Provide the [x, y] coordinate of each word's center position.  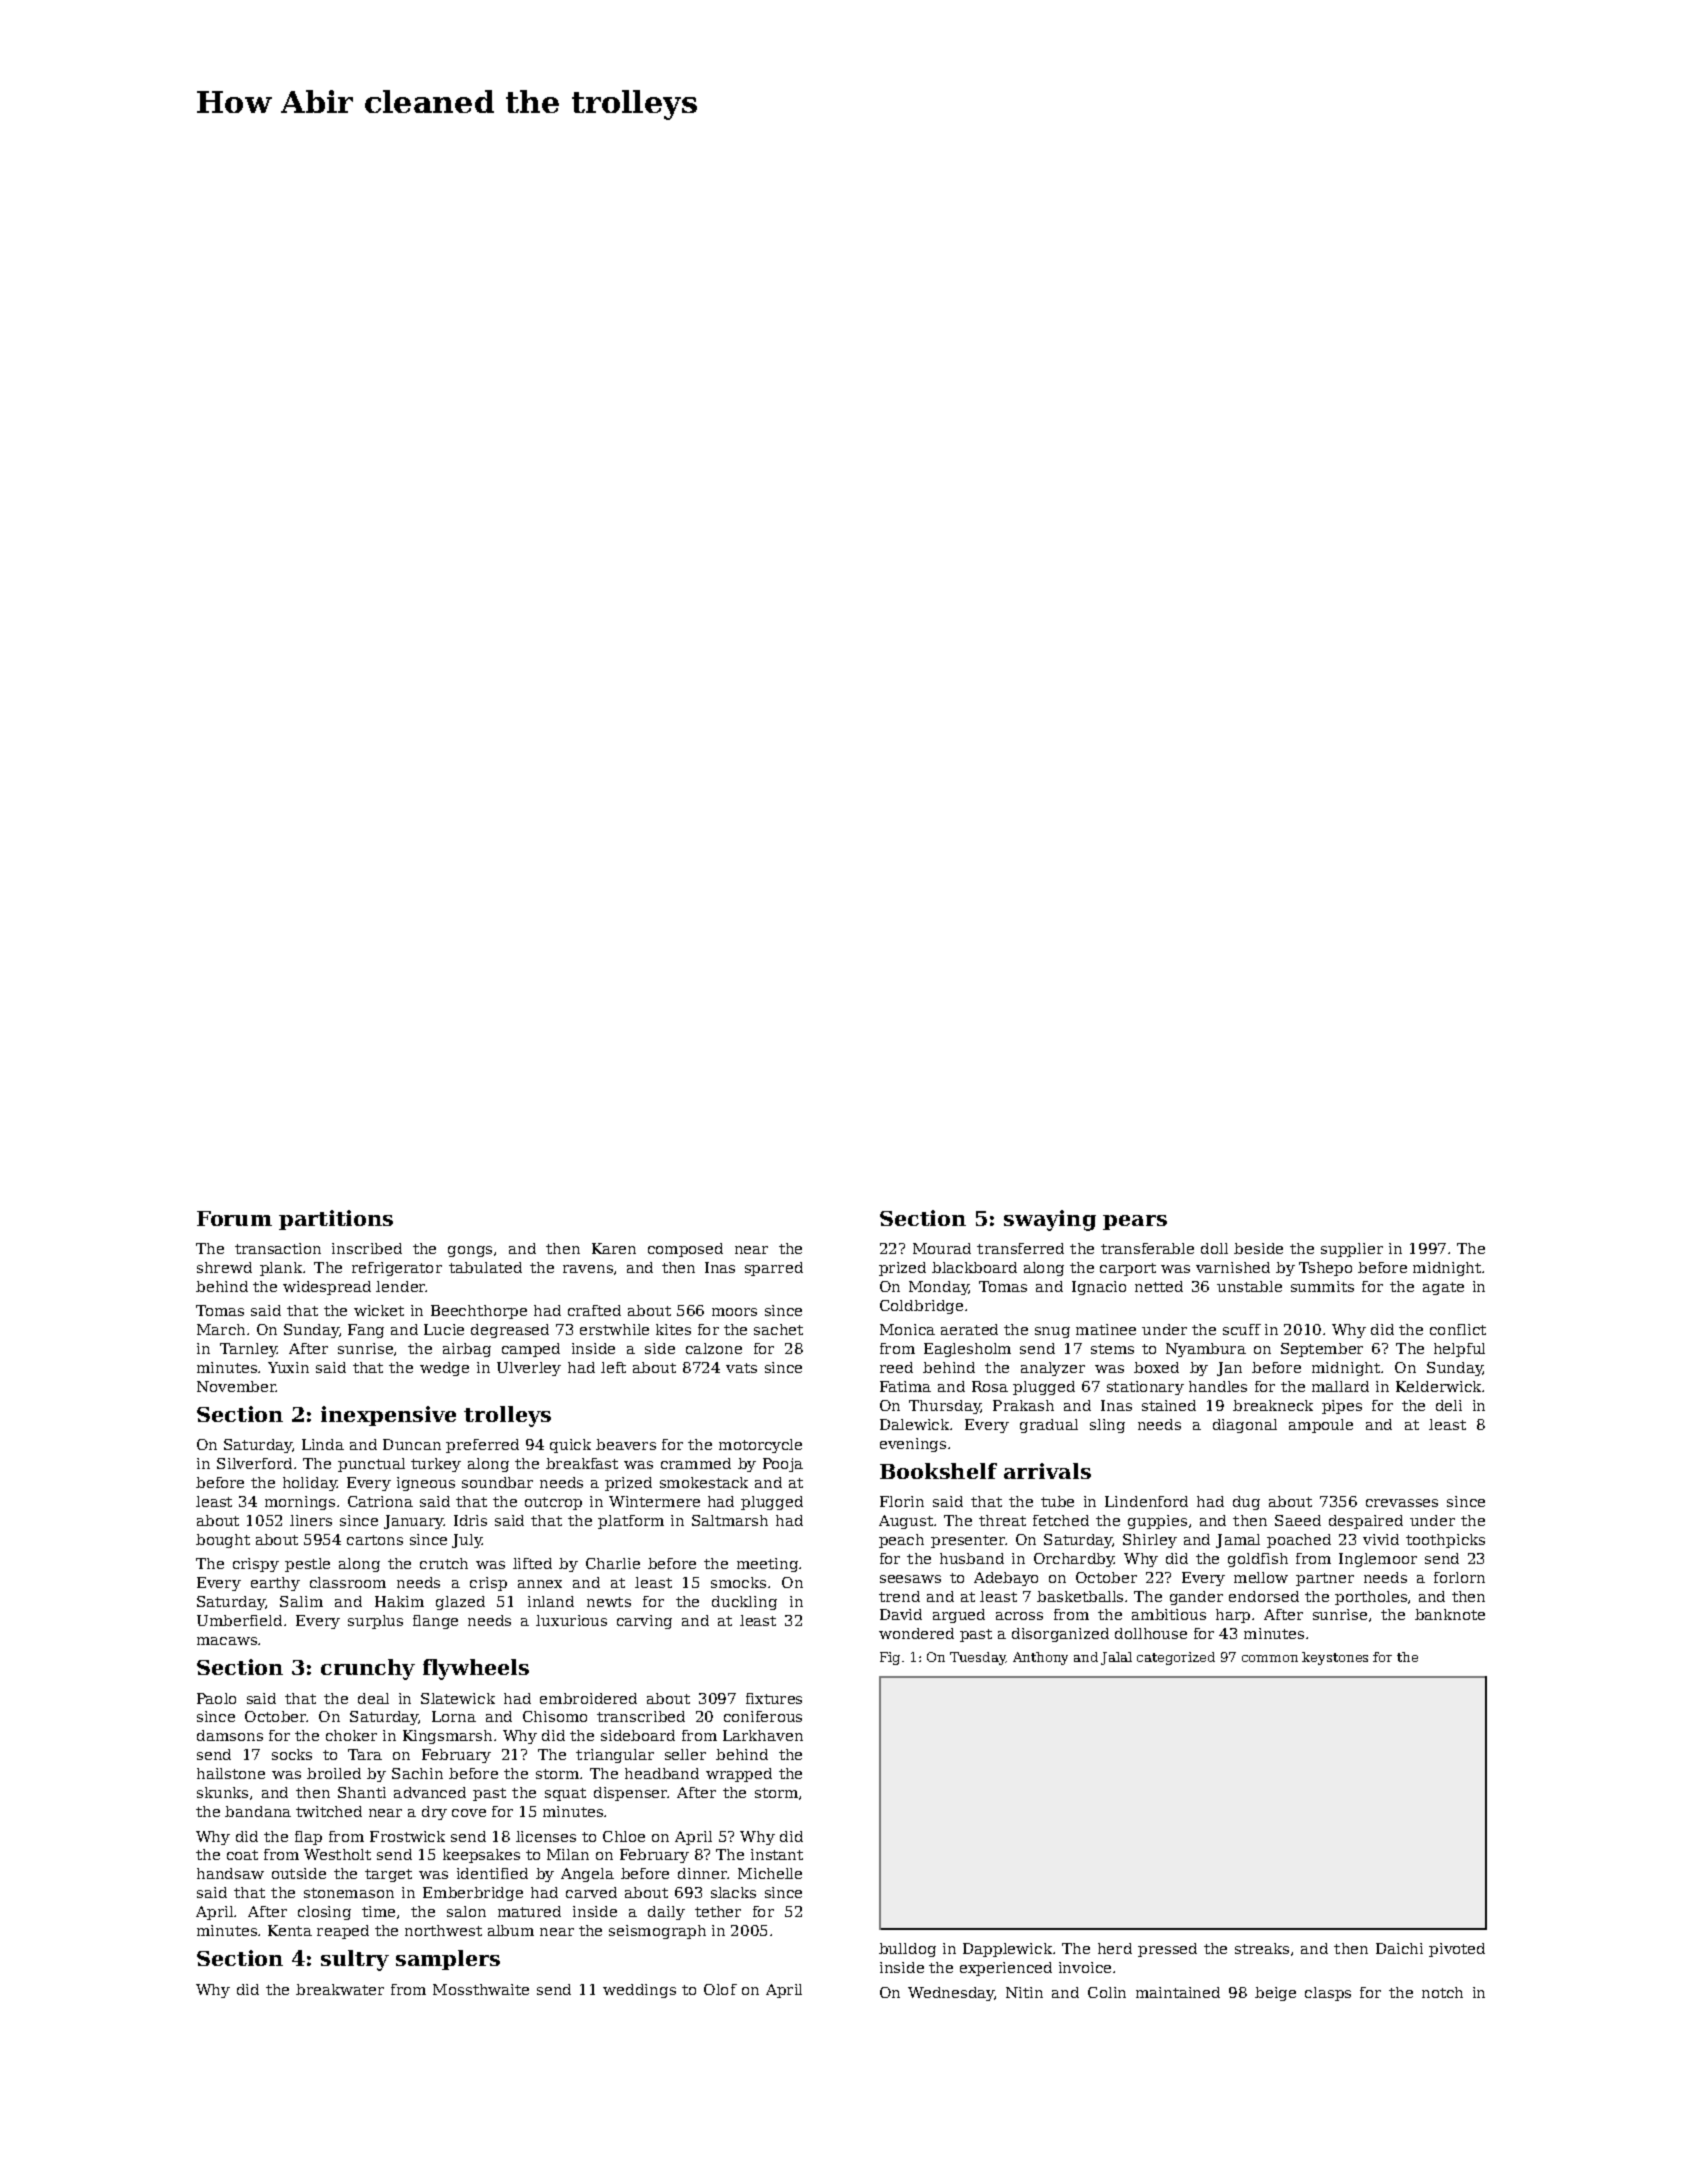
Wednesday [951, 1994]
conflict [1458, 1329]
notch [1442, 1992]
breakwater [340, 1989]
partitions [336, 1220]
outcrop [553, 1503]
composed [685, 1250]
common [1270, 1658]
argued [959, 1616]
